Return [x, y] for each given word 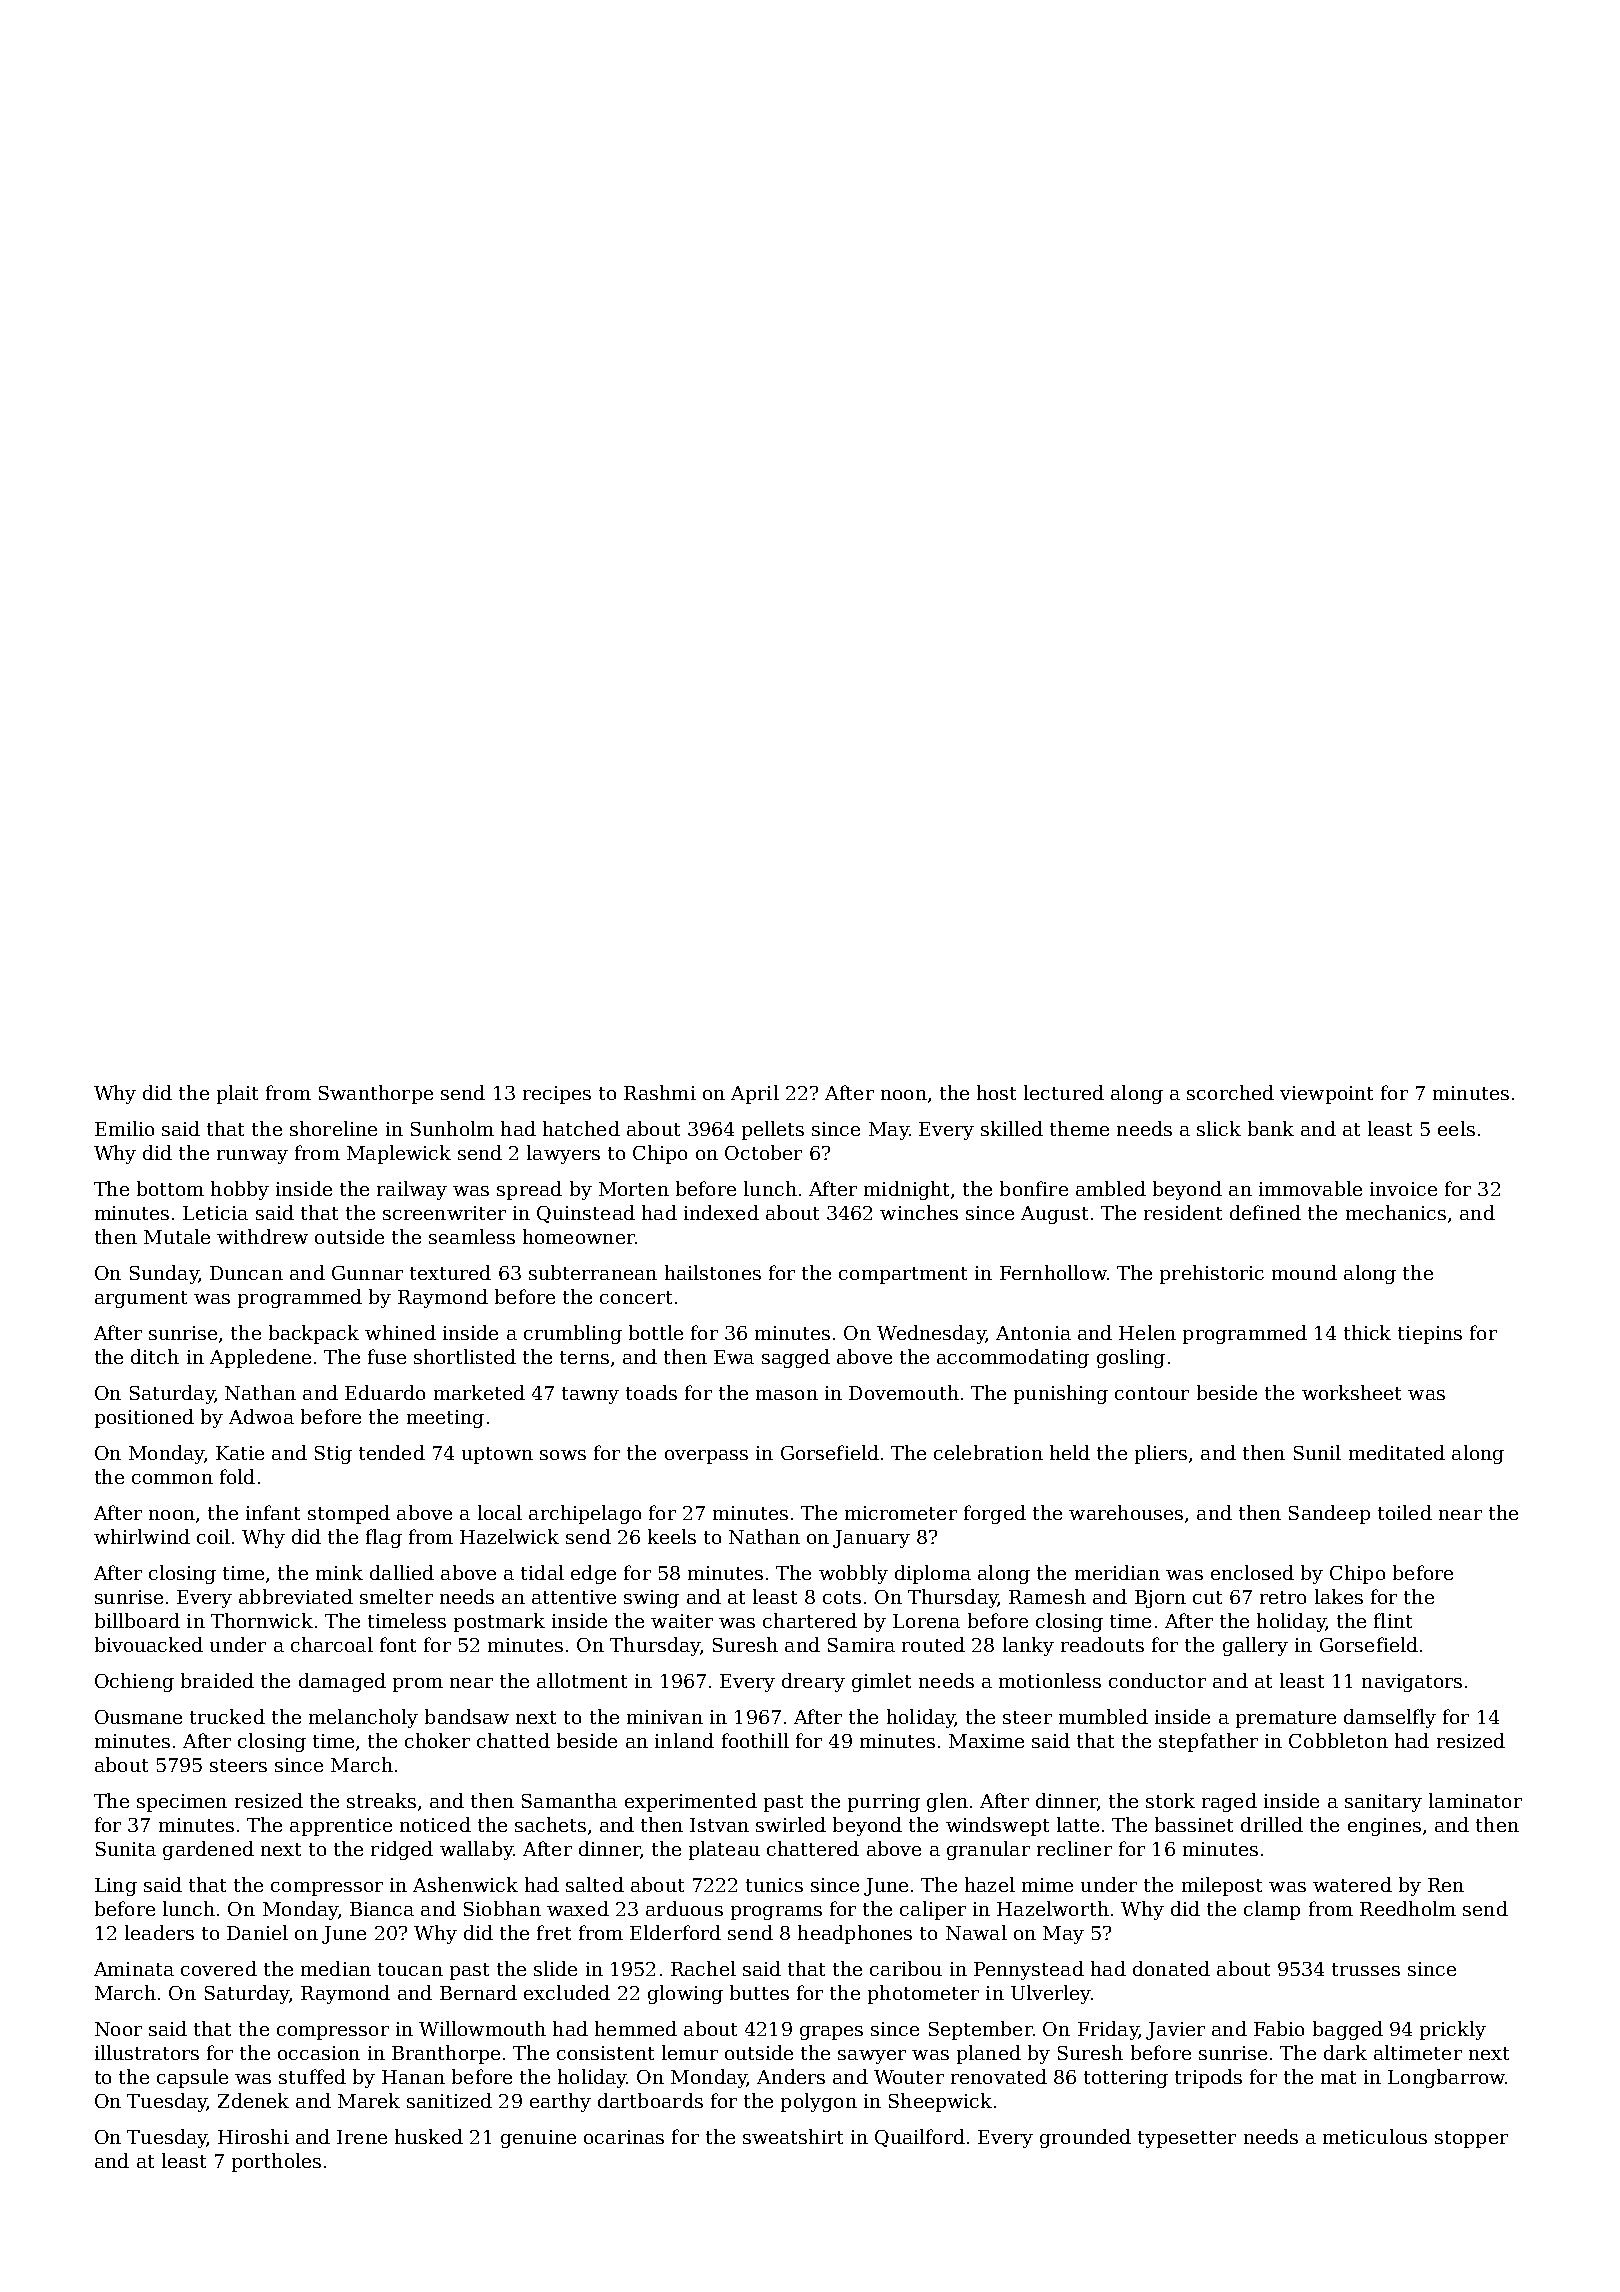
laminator [1475, 1800]
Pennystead [1029, 1970]
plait [237, 1094]
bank [1271, 1128]
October [763, 1152]
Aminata [134, 1969]
